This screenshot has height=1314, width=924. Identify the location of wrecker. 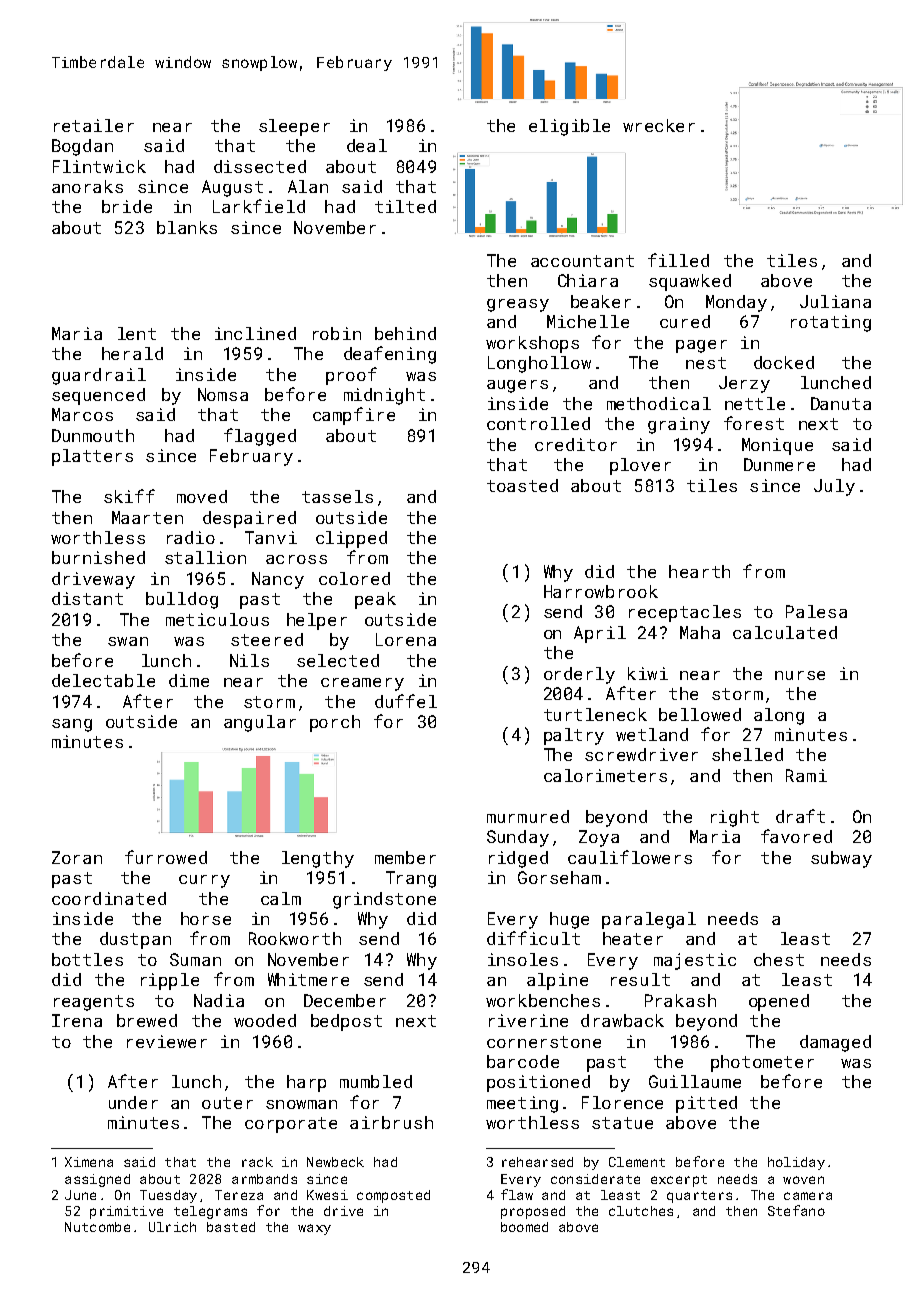
(659, 125).
